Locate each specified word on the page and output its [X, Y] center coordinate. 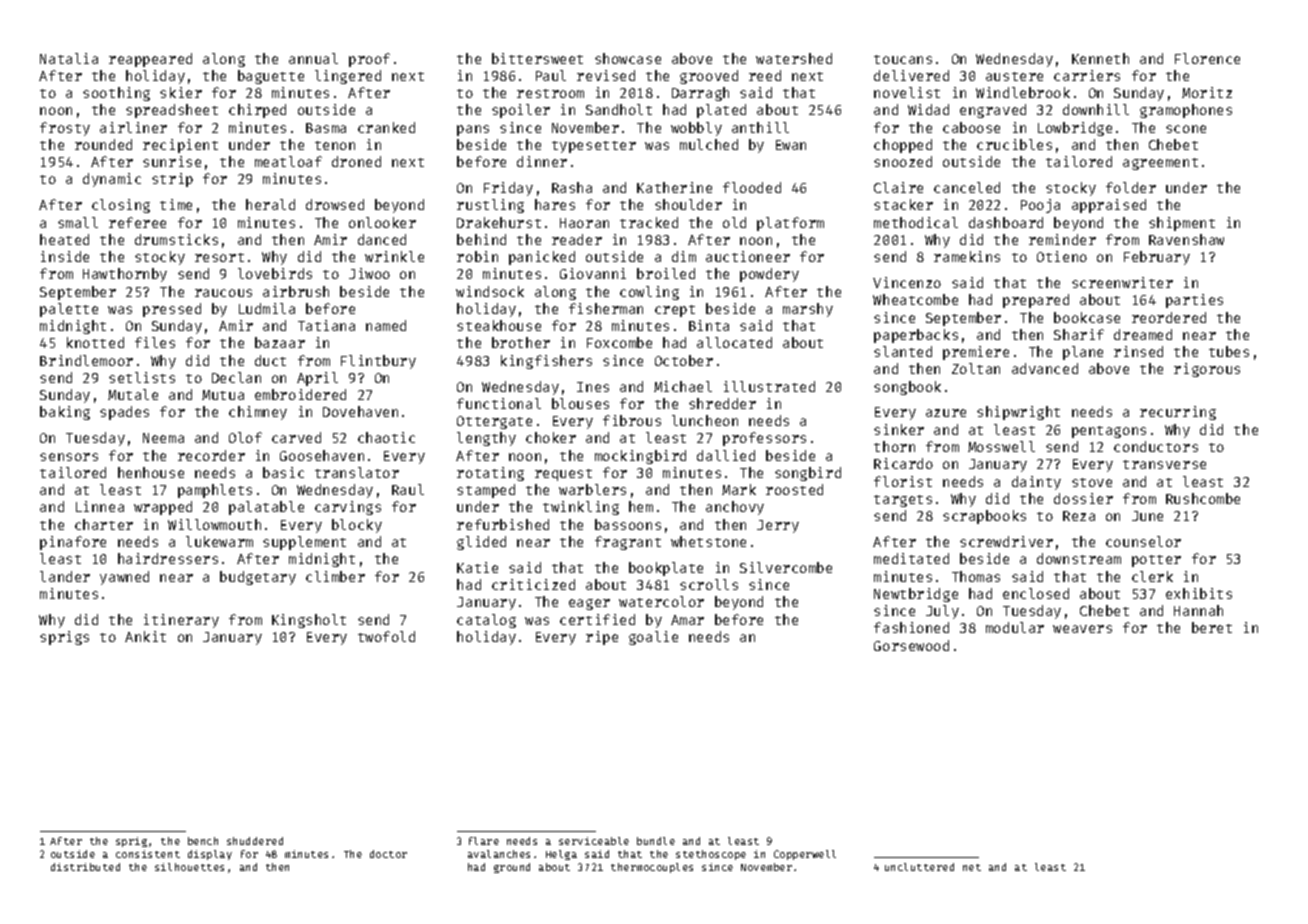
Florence [1207, 58]
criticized [533, 584]
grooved [709, 77]
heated [64, 239]
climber [335, 576]
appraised [1109, 206]
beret [1212, 627]
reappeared [150, 60]
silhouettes [189, 867]
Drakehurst [499, 222]
